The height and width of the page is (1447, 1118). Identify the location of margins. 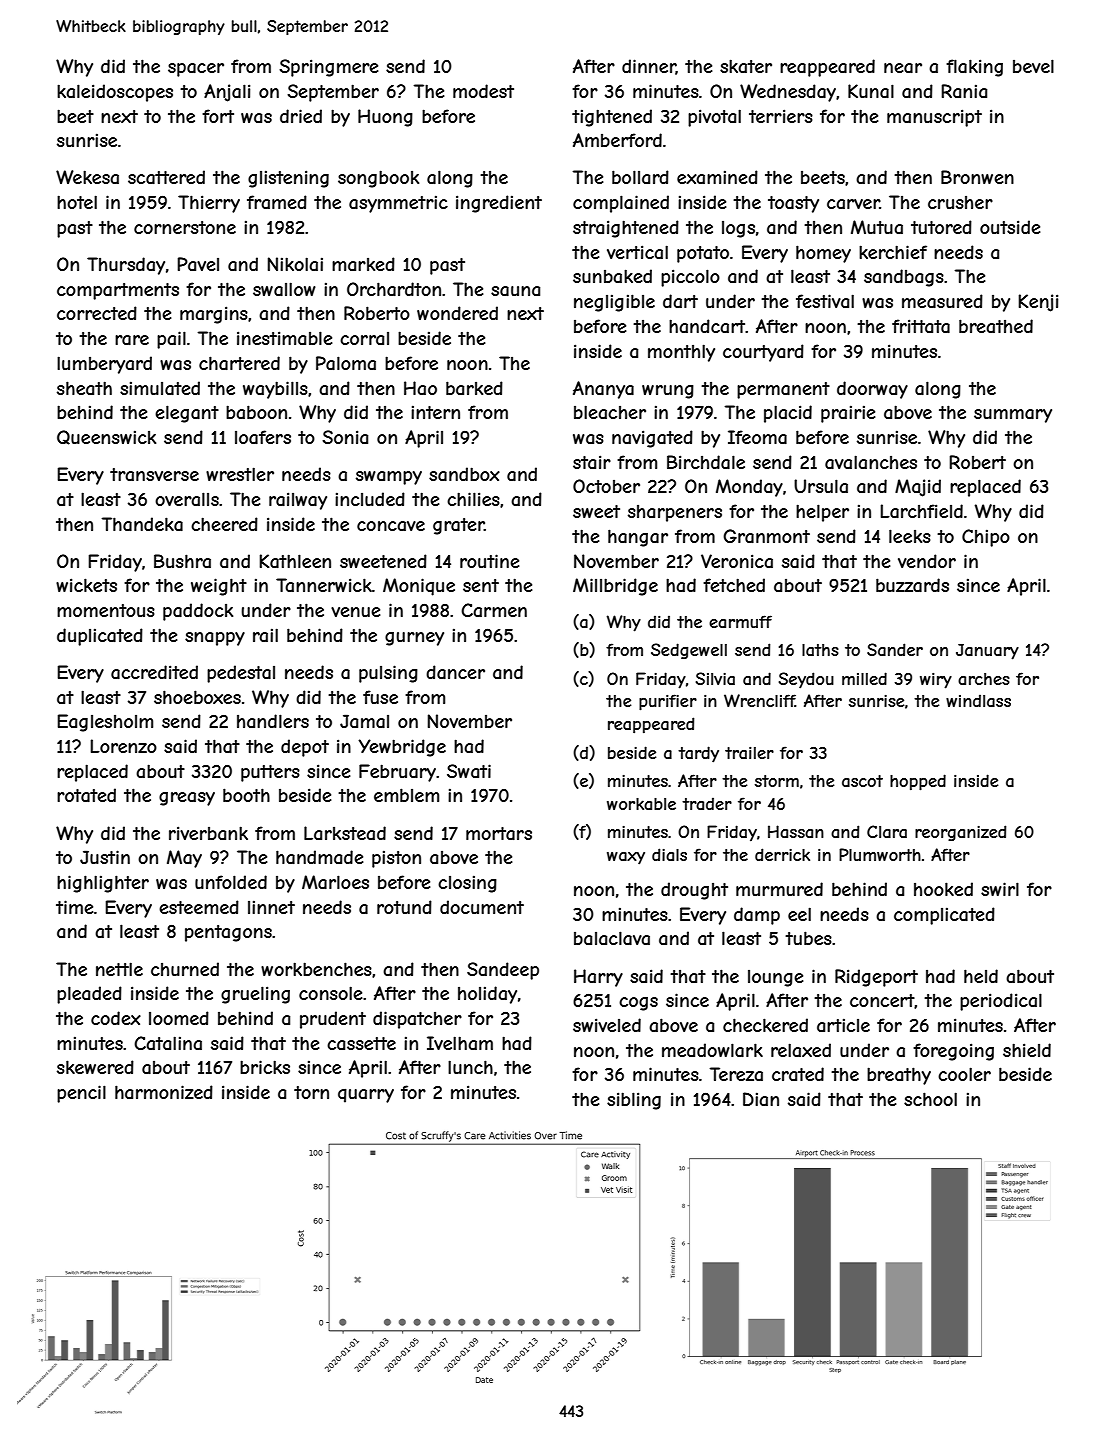
(214, 315).
